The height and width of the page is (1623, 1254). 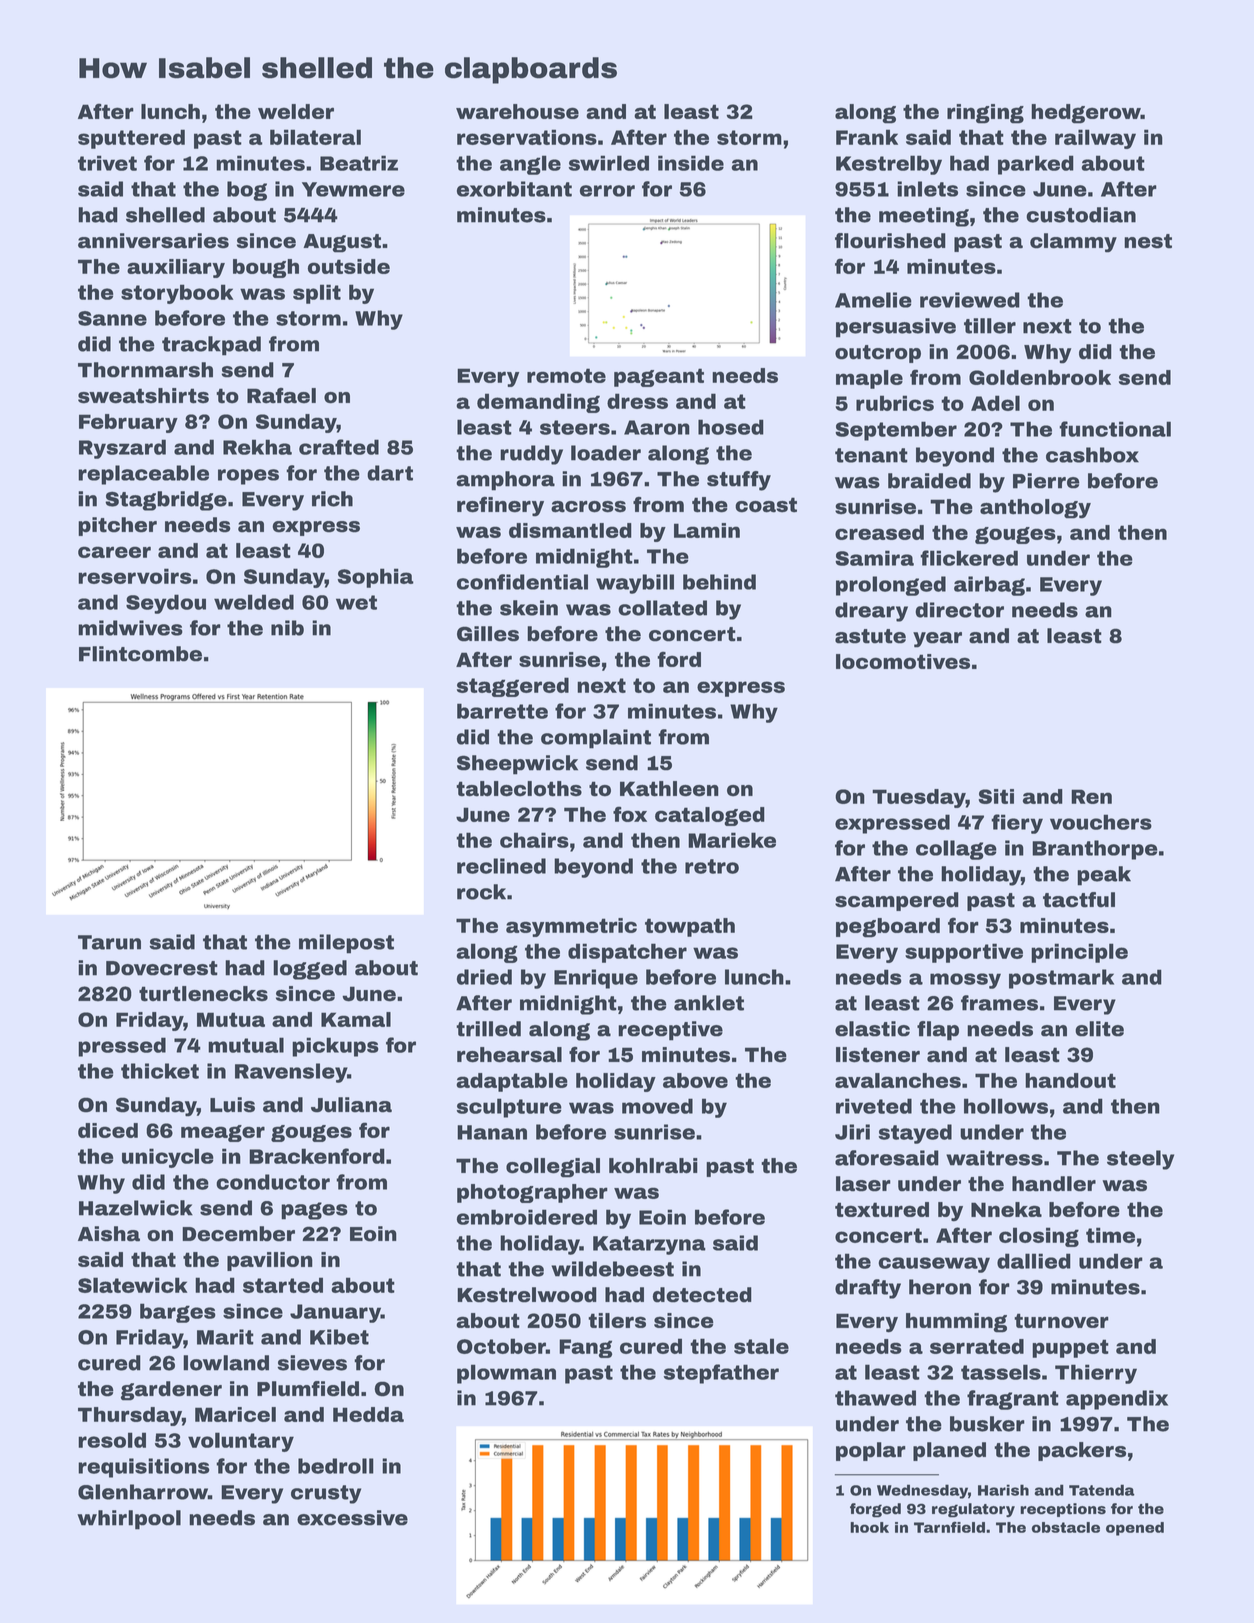 I want to click on ringing, so click(x=985, y=114).
